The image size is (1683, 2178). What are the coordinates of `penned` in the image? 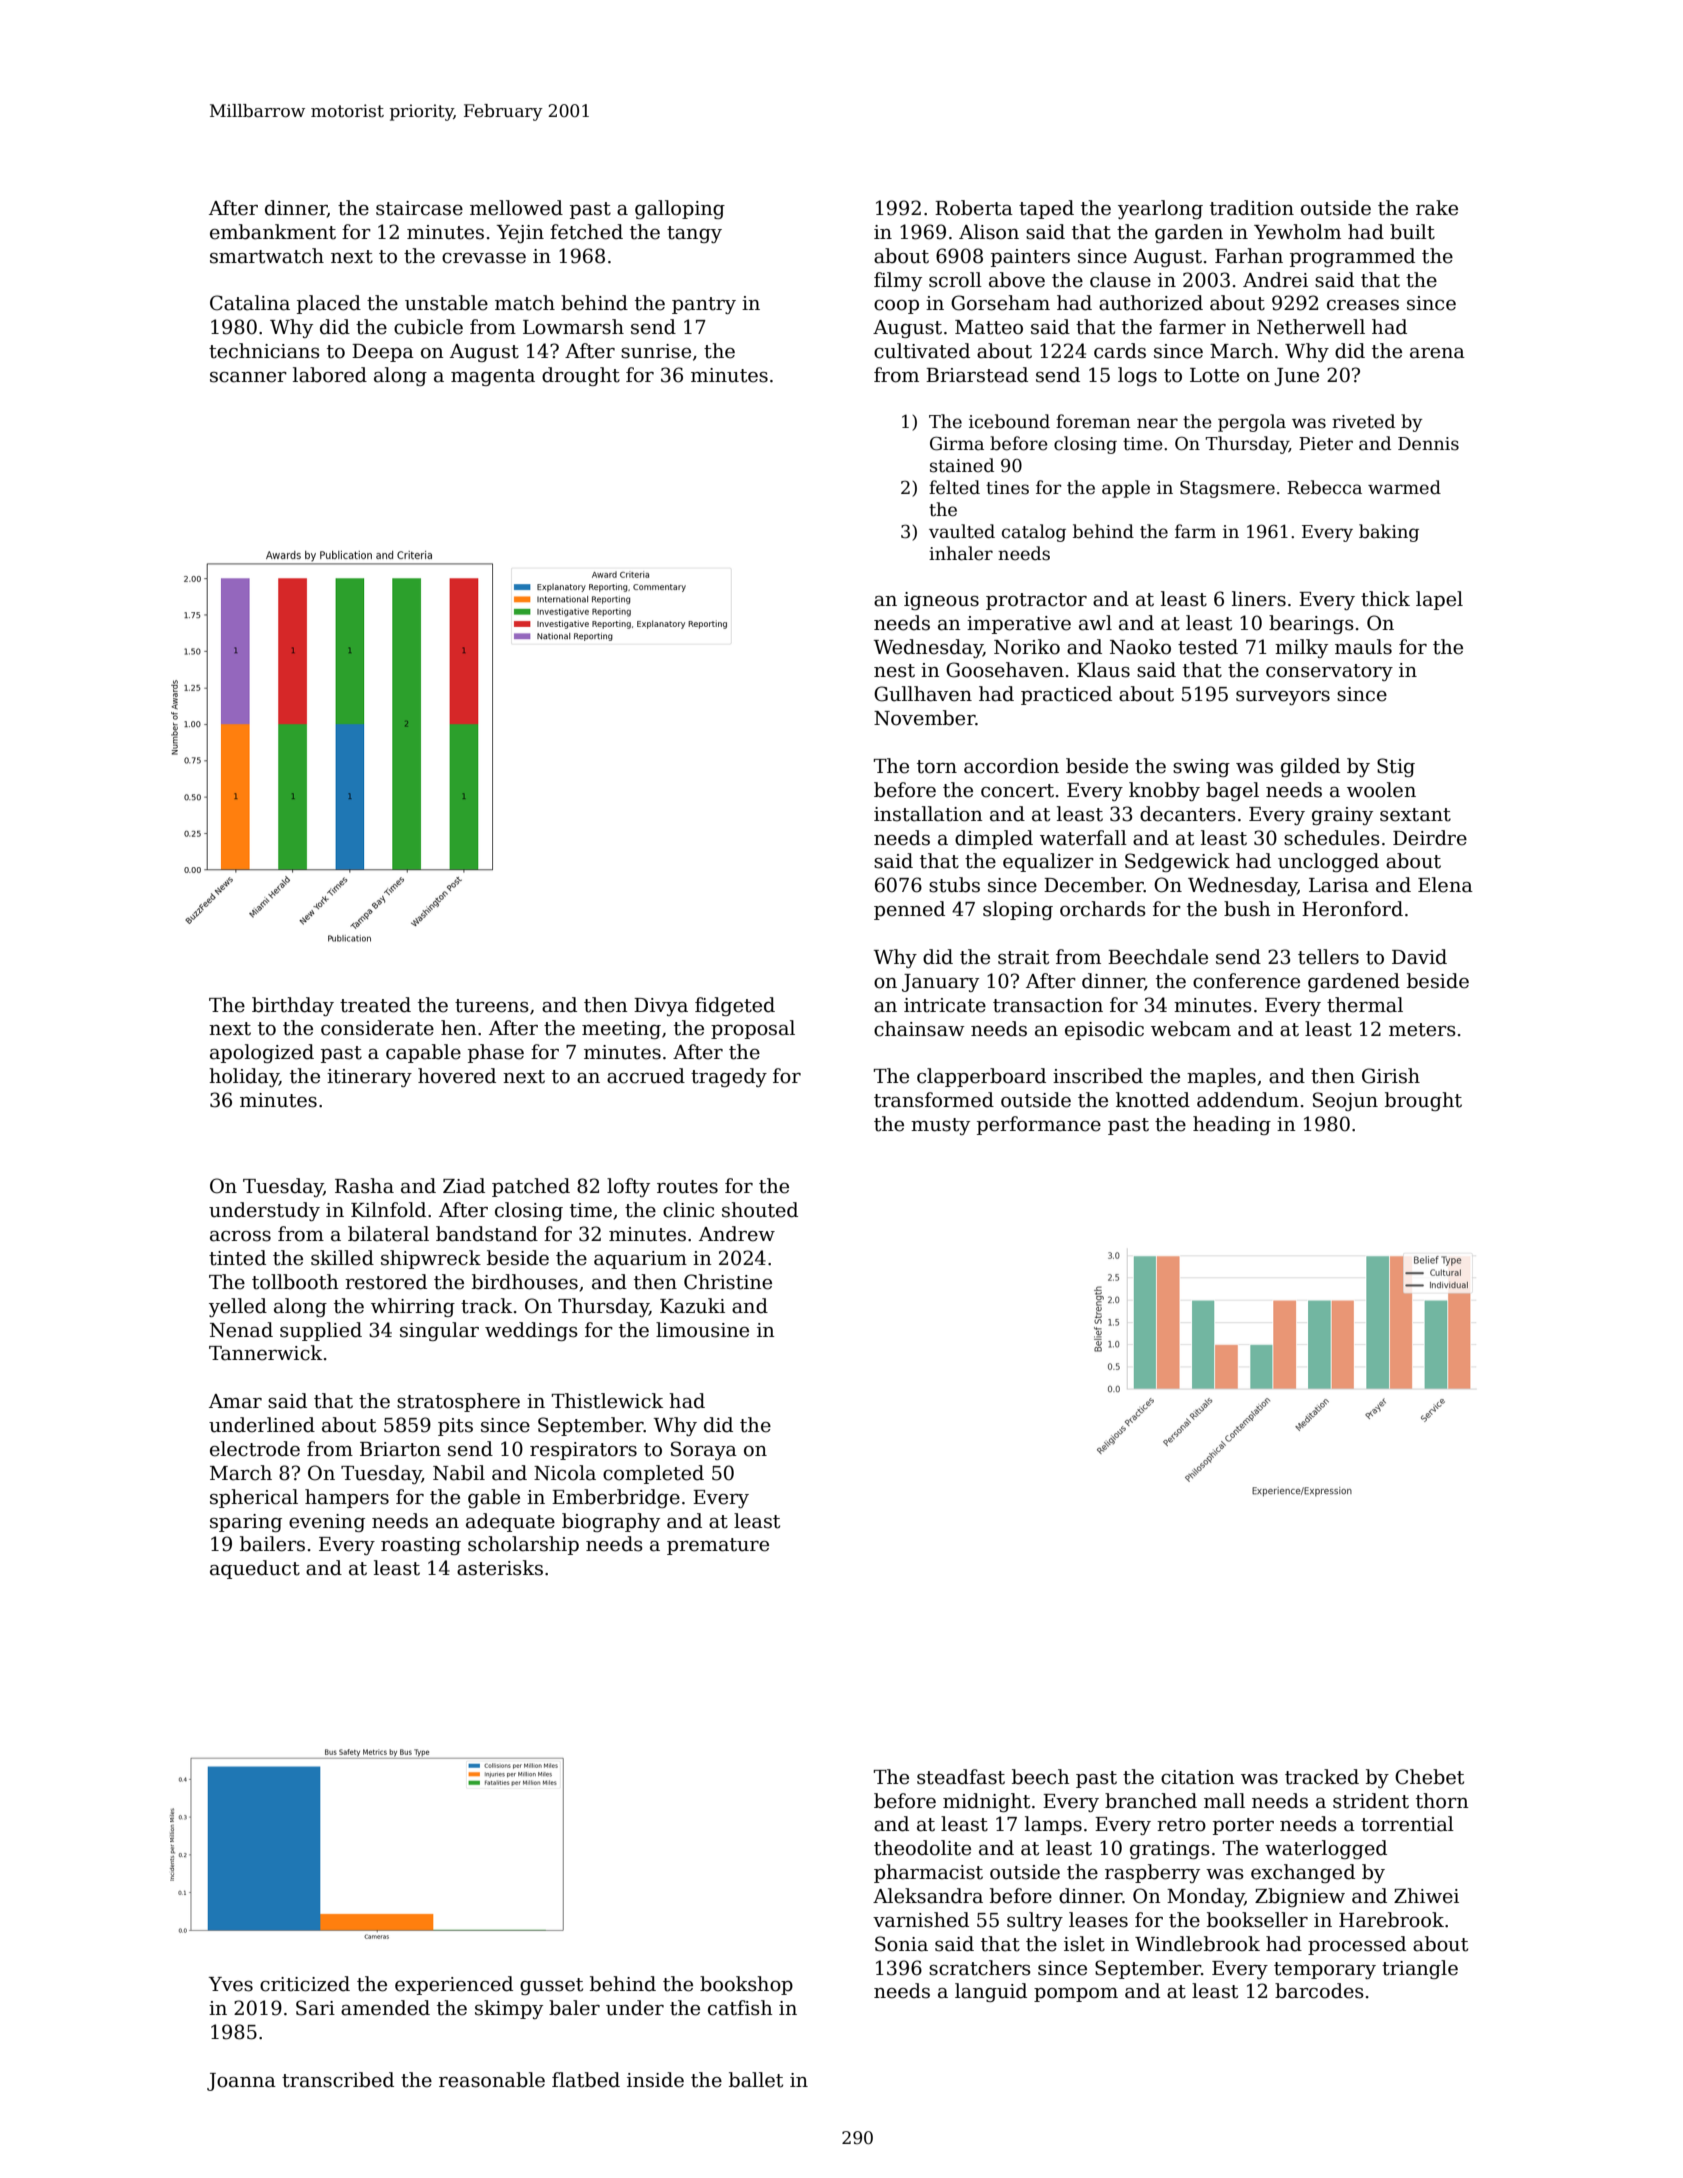 It's located at (909, 910).
